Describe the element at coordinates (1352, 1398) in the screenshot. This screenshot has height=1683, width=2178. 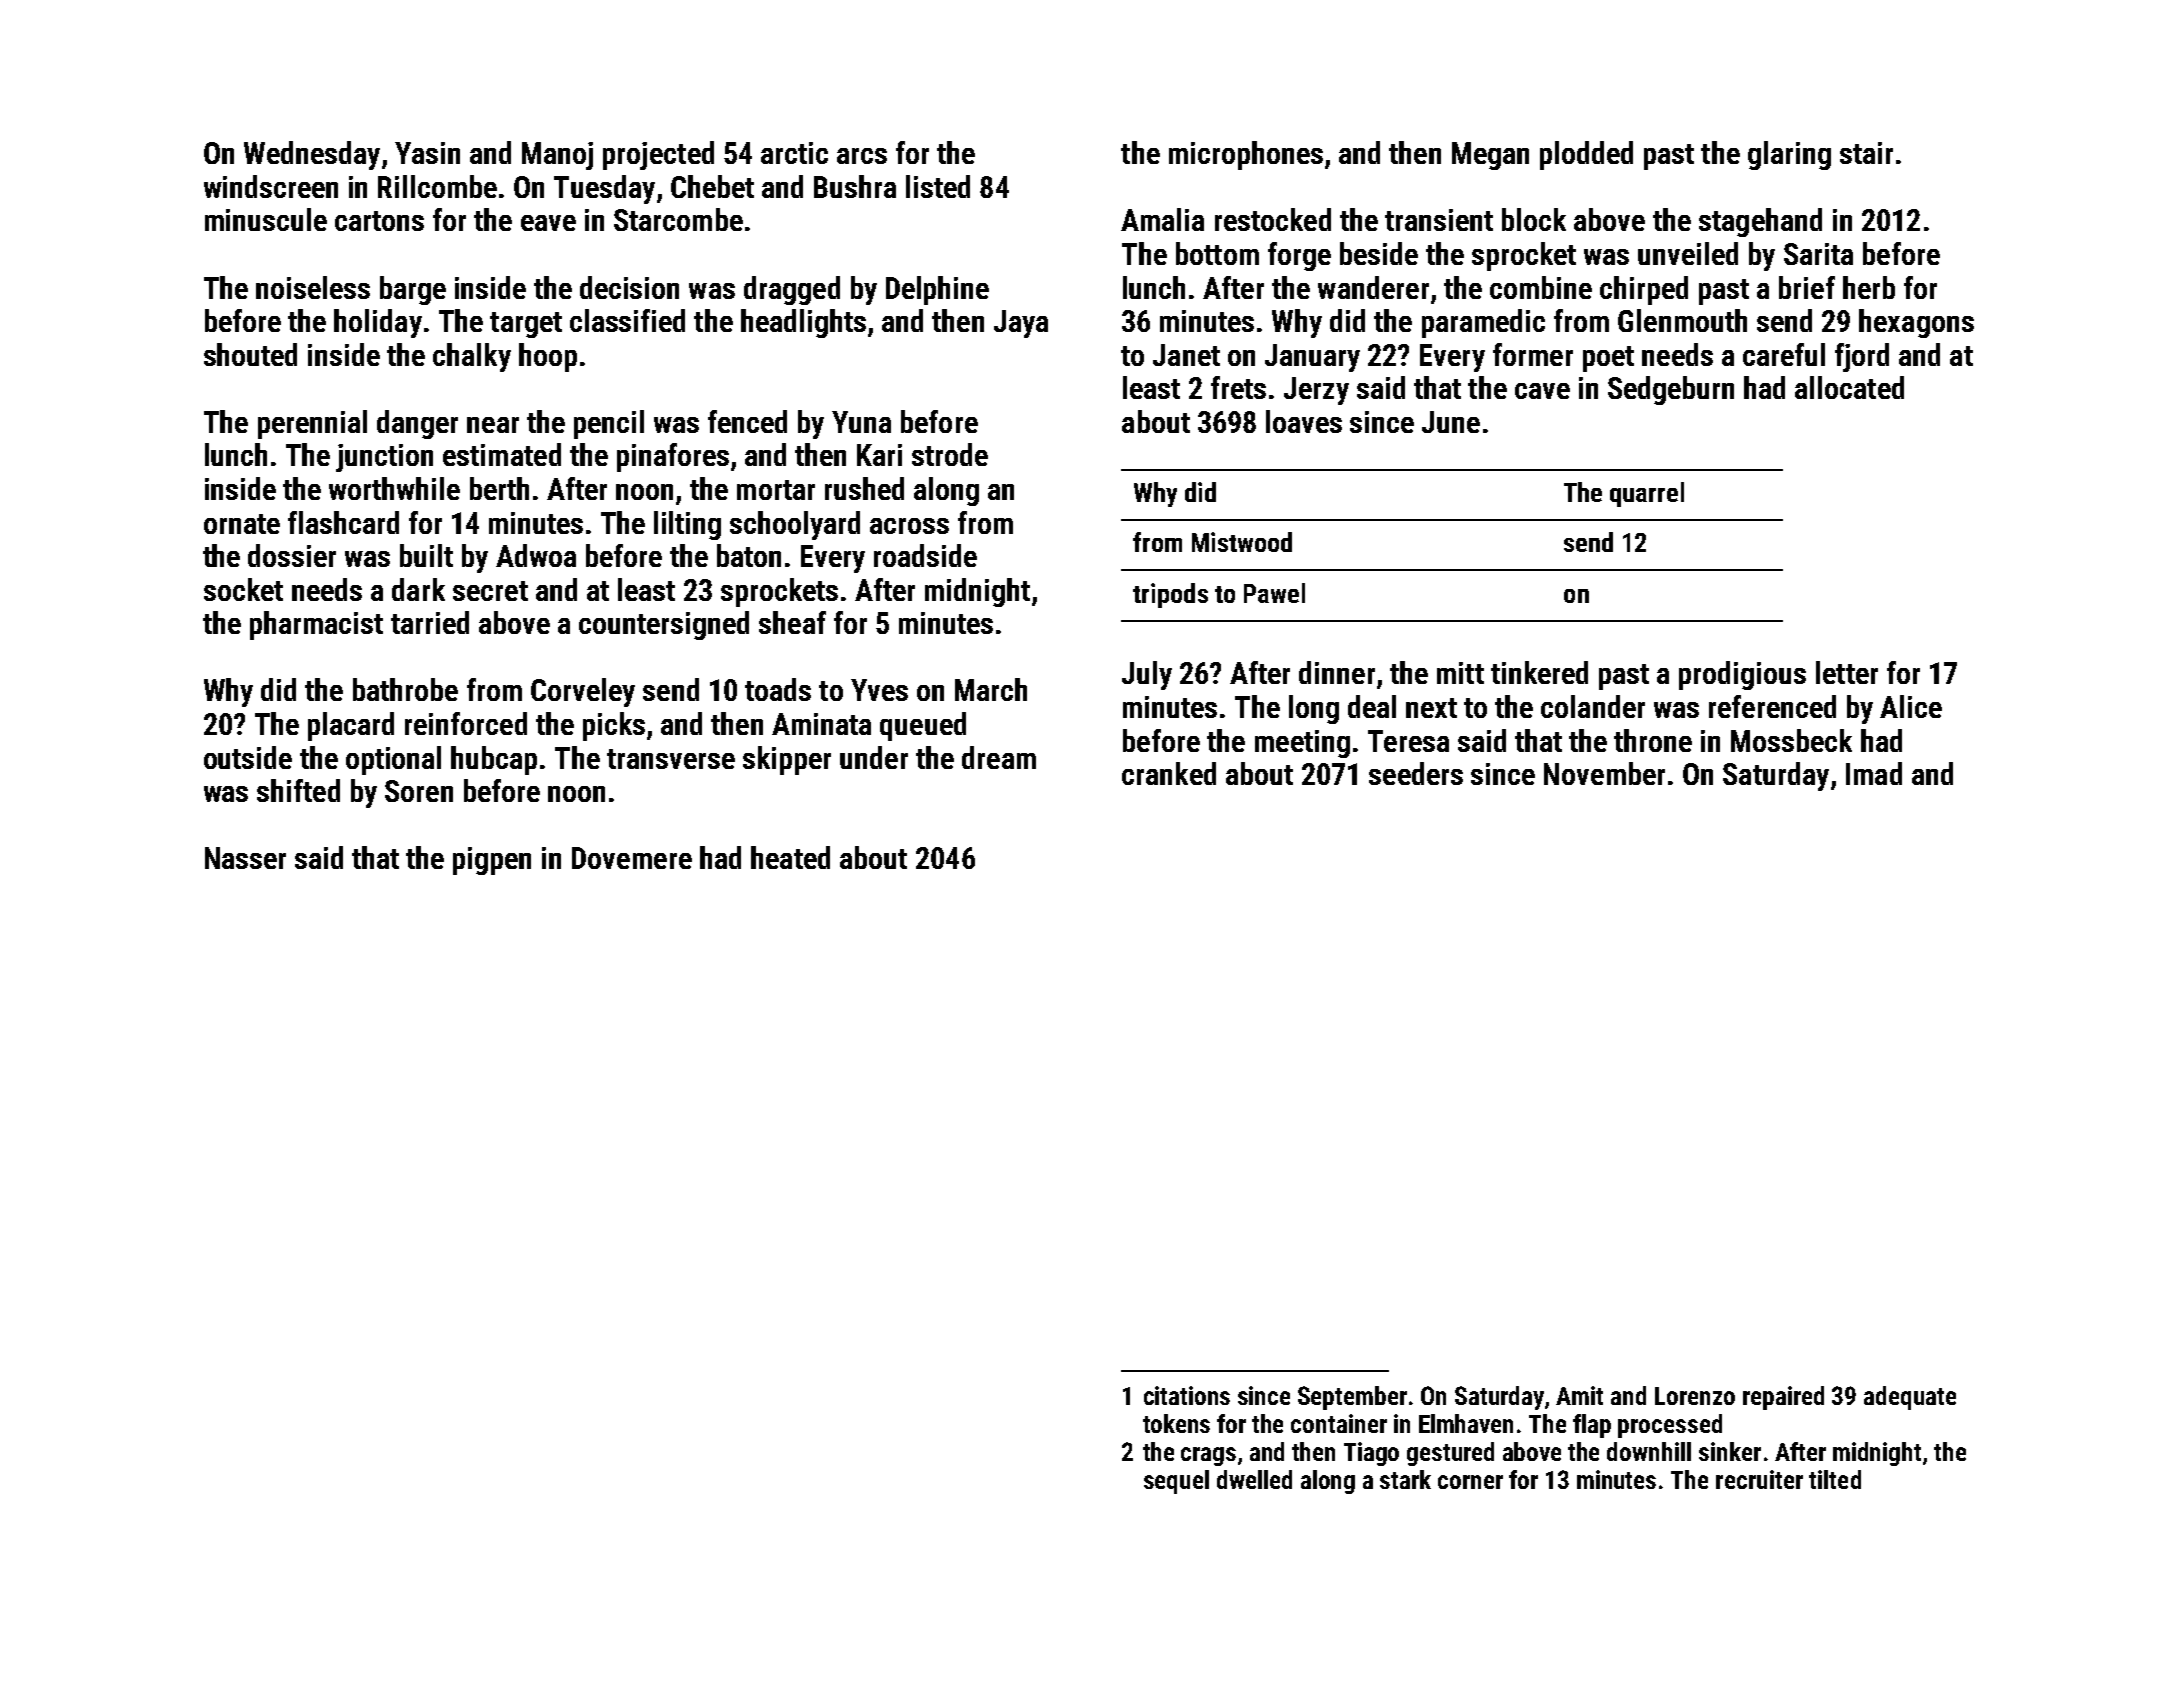
I see `September` at that location.
